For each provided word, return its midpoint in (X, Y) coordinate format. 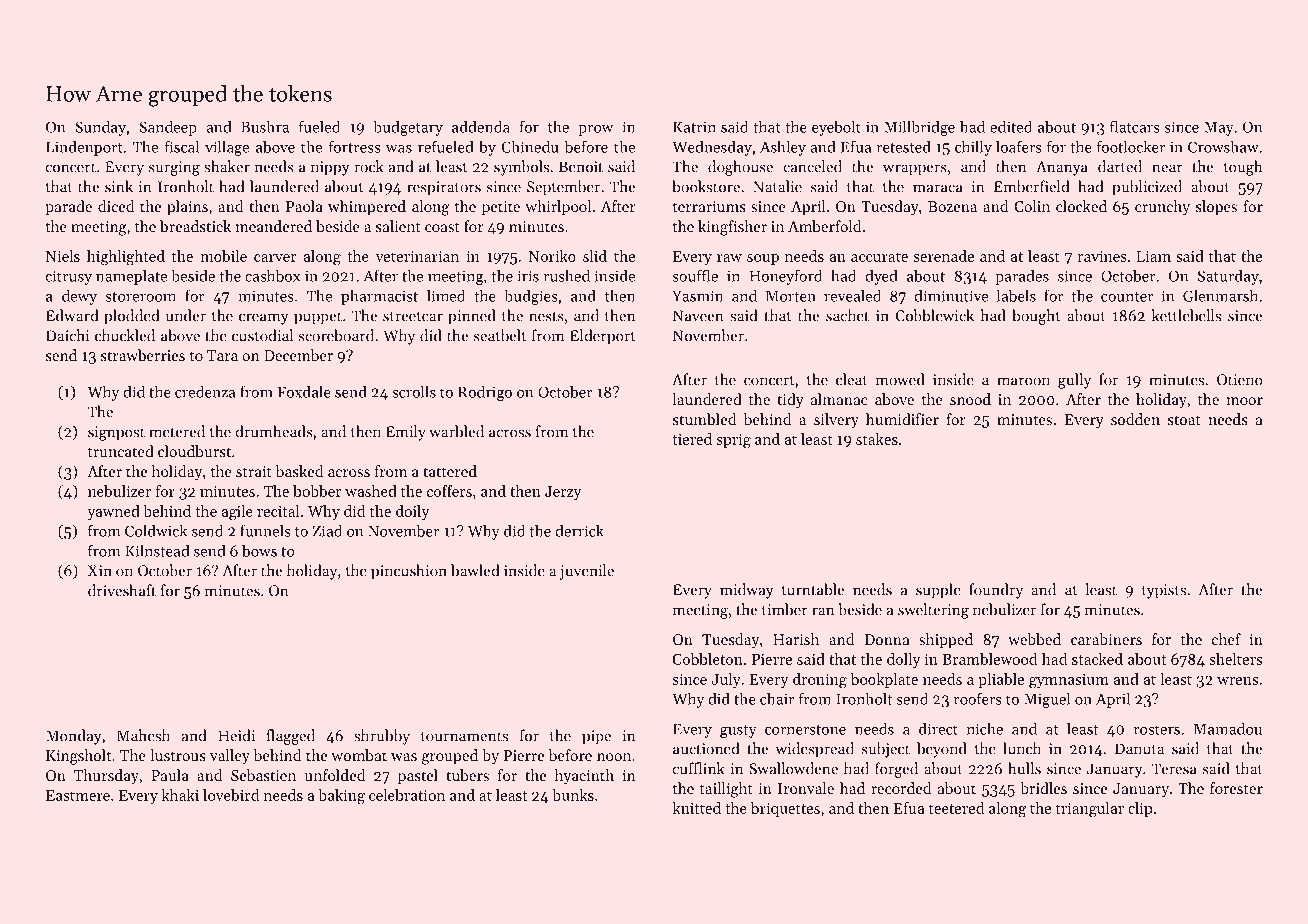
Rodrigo (485, 393)
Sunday (100, 128)
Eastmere (78, 795)
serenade (944, 256)
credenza (205, 391)
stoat (1184, 420)
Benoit (581, 167)
